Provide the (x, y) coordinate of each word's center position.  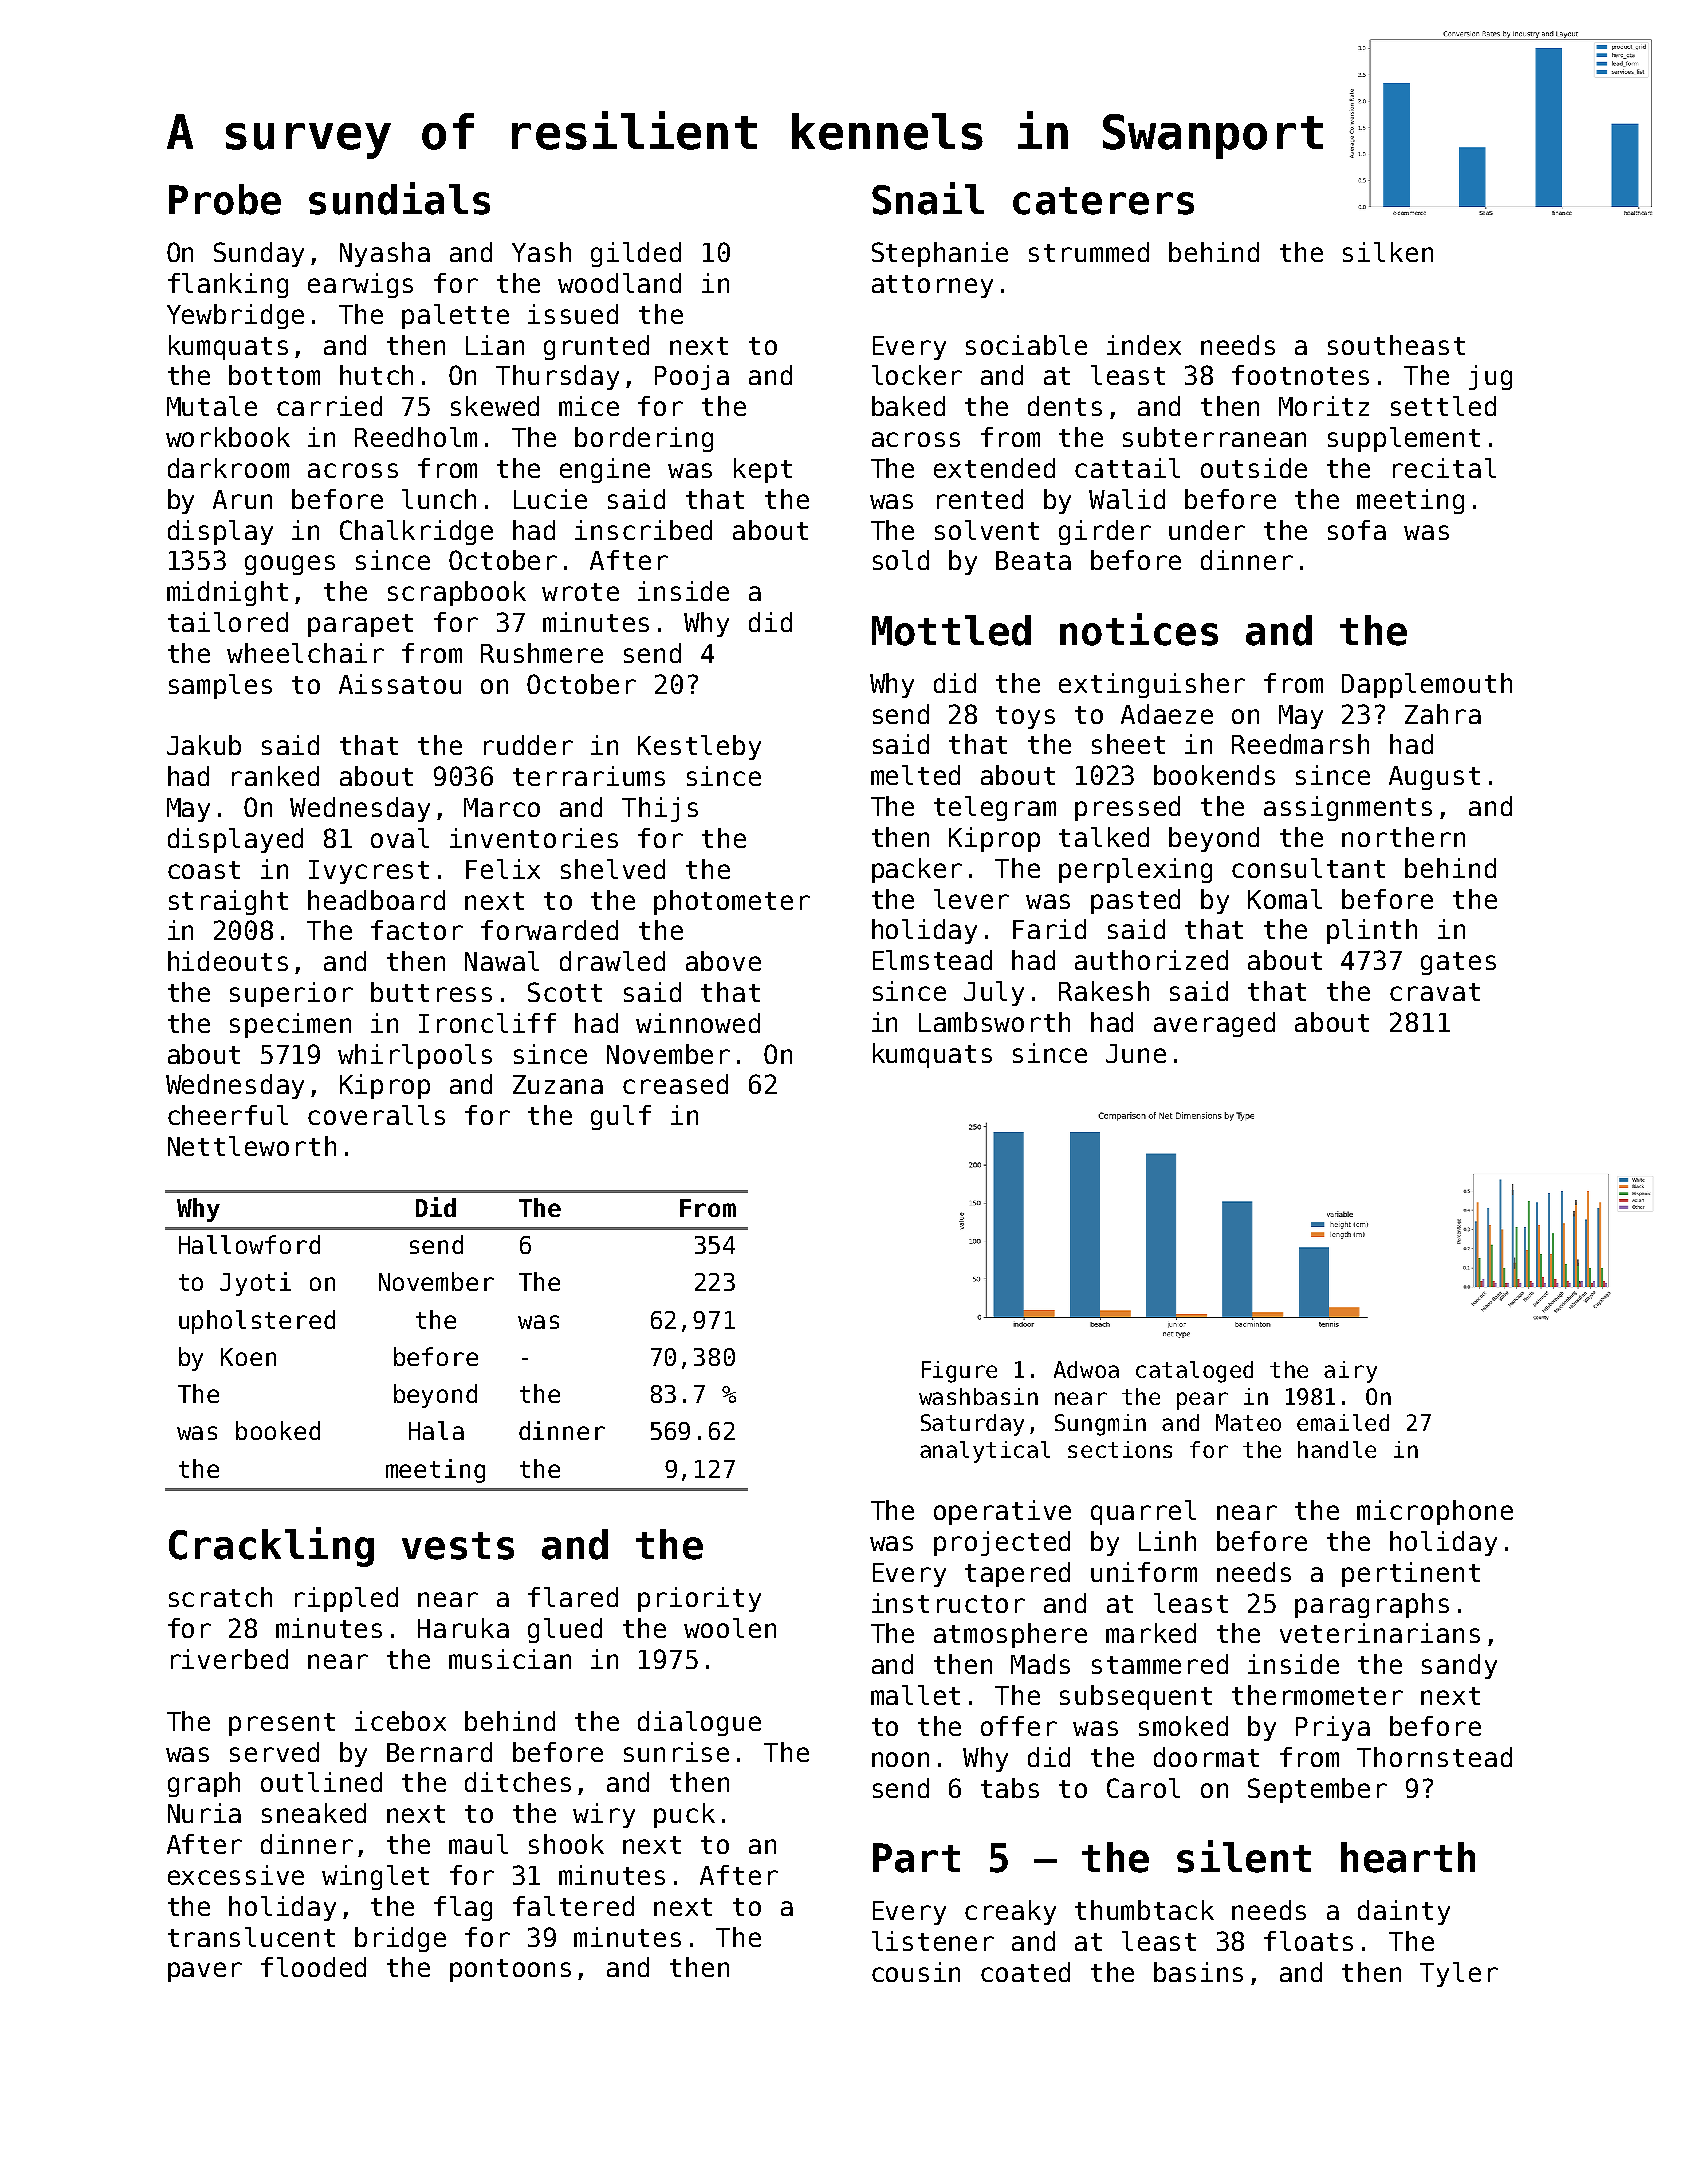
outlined (321, 1782)
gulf (621, 1117)
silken (1388, 252)
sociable (1026, 345)
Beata (1033, 560)
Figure (959, 1372)
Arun (242, 499)
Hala (436, 1430)
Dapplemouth (1427, 685)
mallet (915, 1695)
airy (1350, 1372)
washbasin (978, 1396)
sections (1120, 1449)
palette (455, 316)
